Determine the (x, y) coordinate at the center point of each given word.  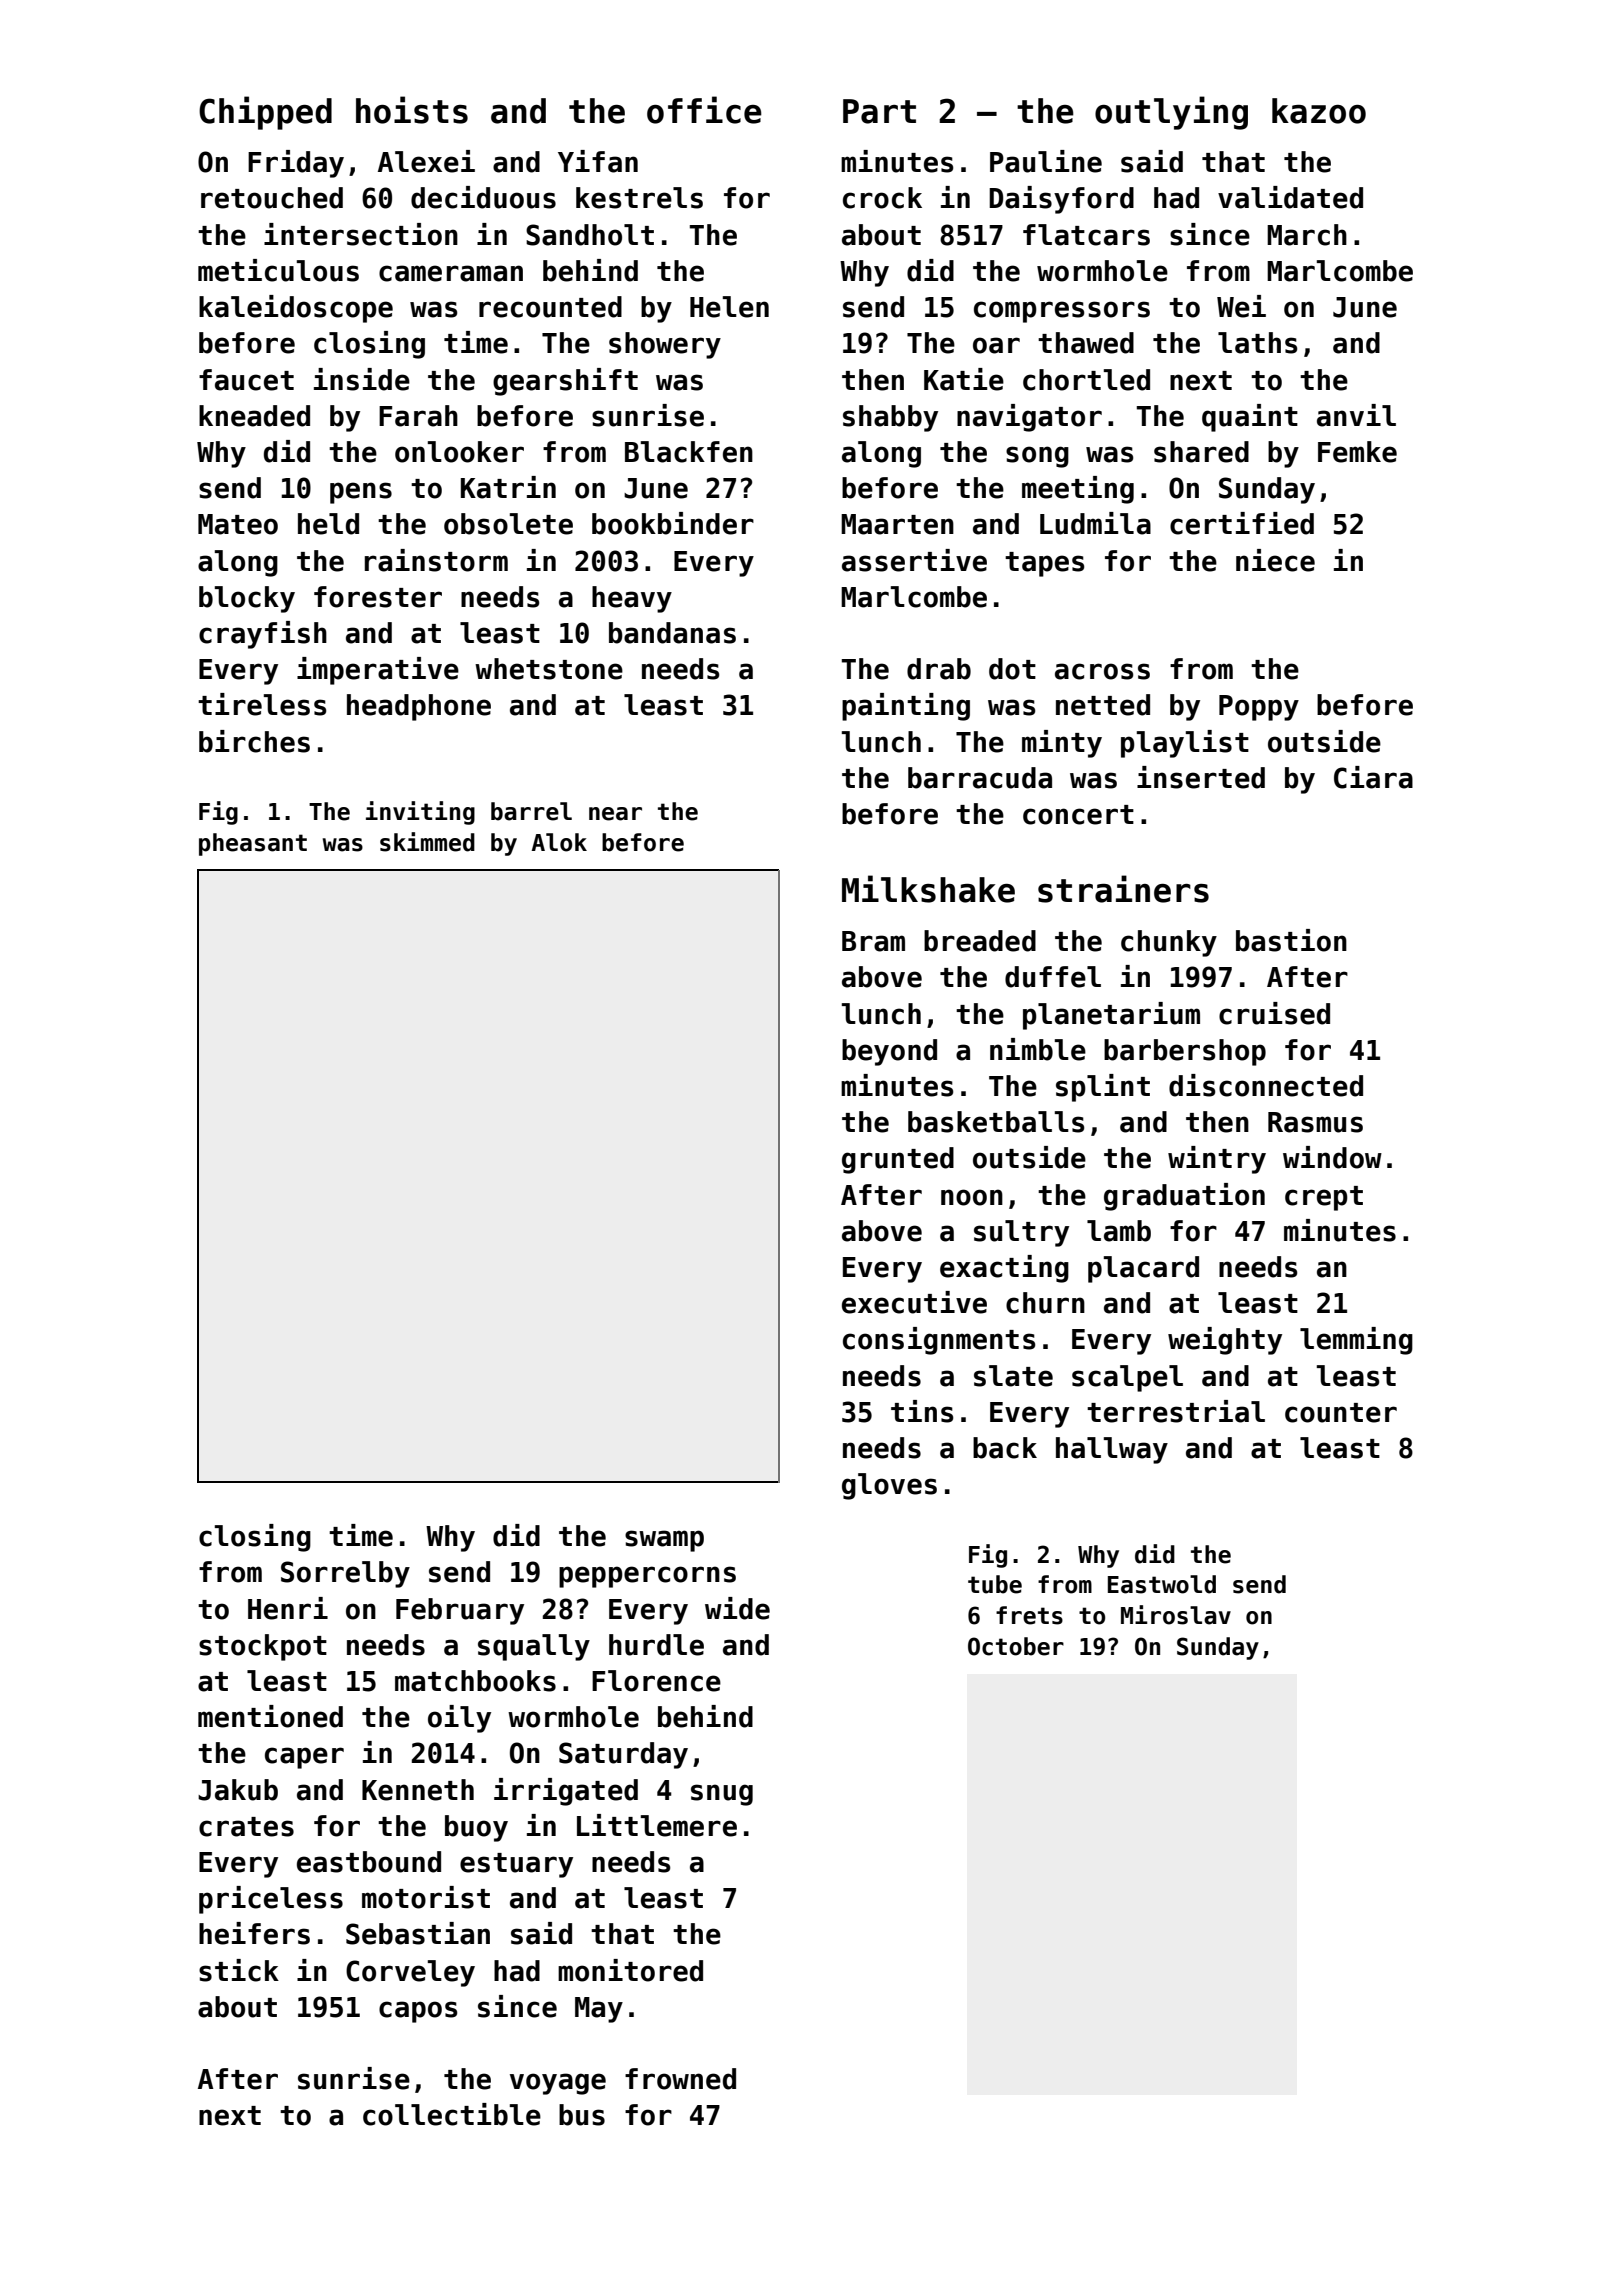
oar (996, 345)
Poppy (1259, 708)
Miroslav (1176, 1615)
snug (722, 1795)
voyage (558, 2084)
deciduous (483, 197)
